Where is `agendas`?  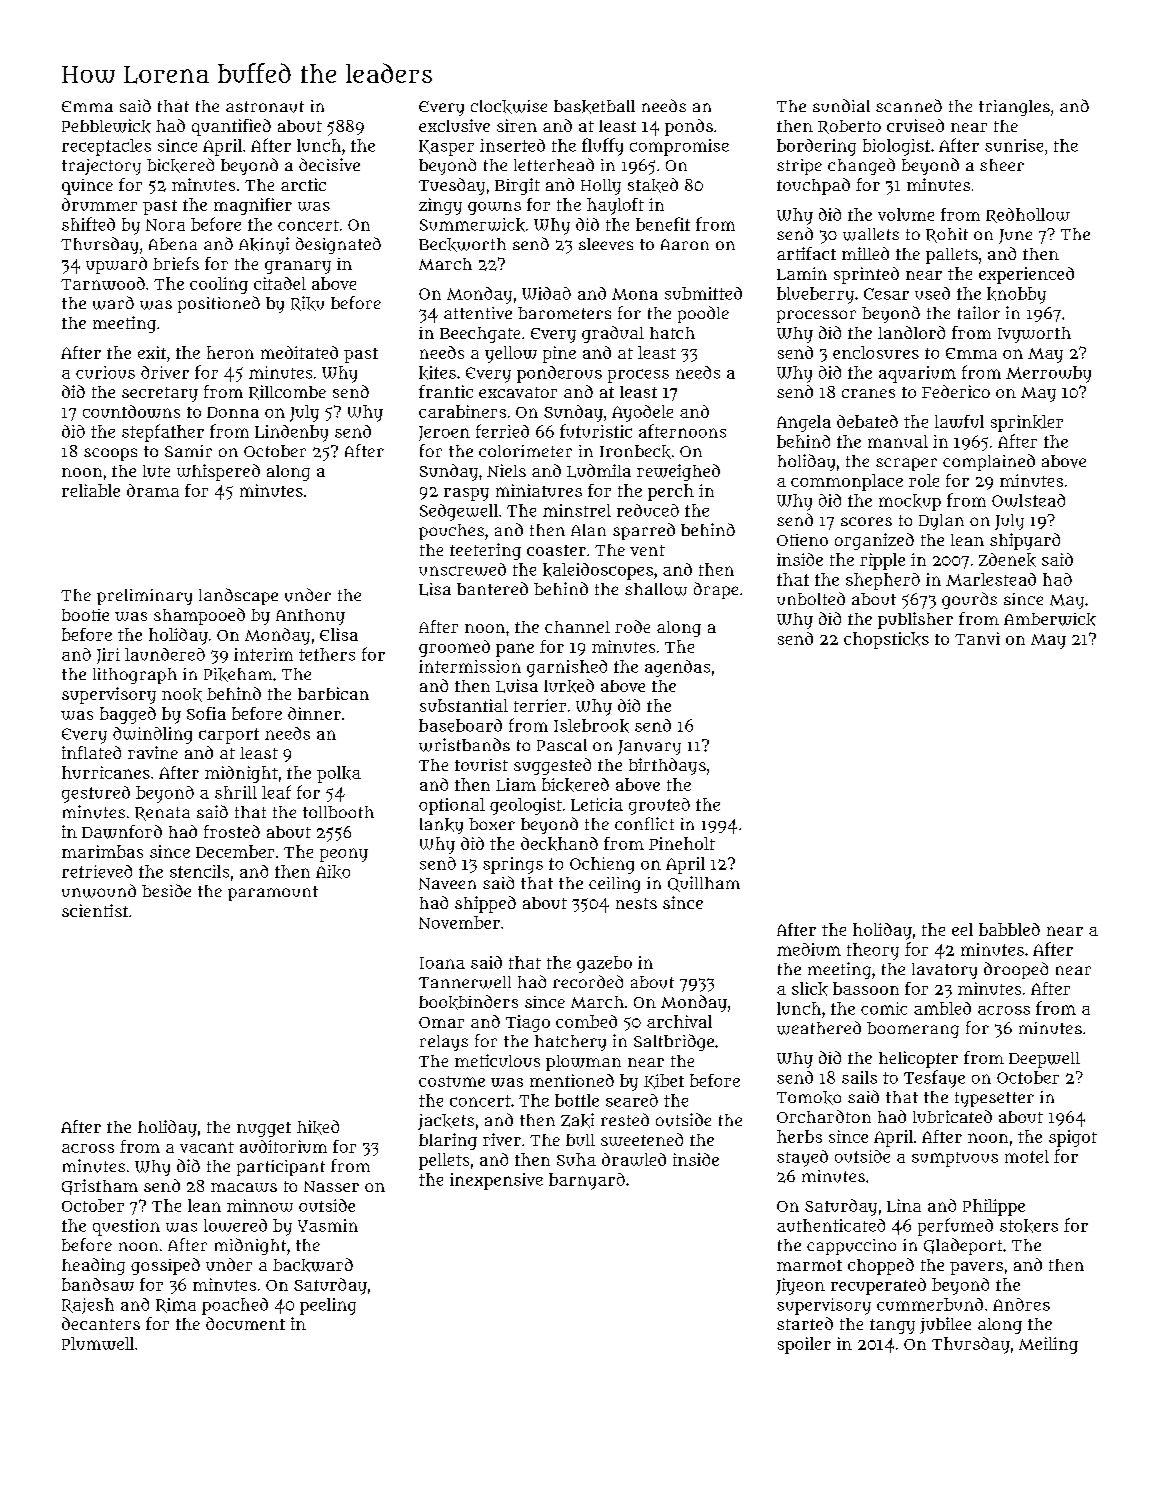 agendas is located at coordinates (677, 668).
